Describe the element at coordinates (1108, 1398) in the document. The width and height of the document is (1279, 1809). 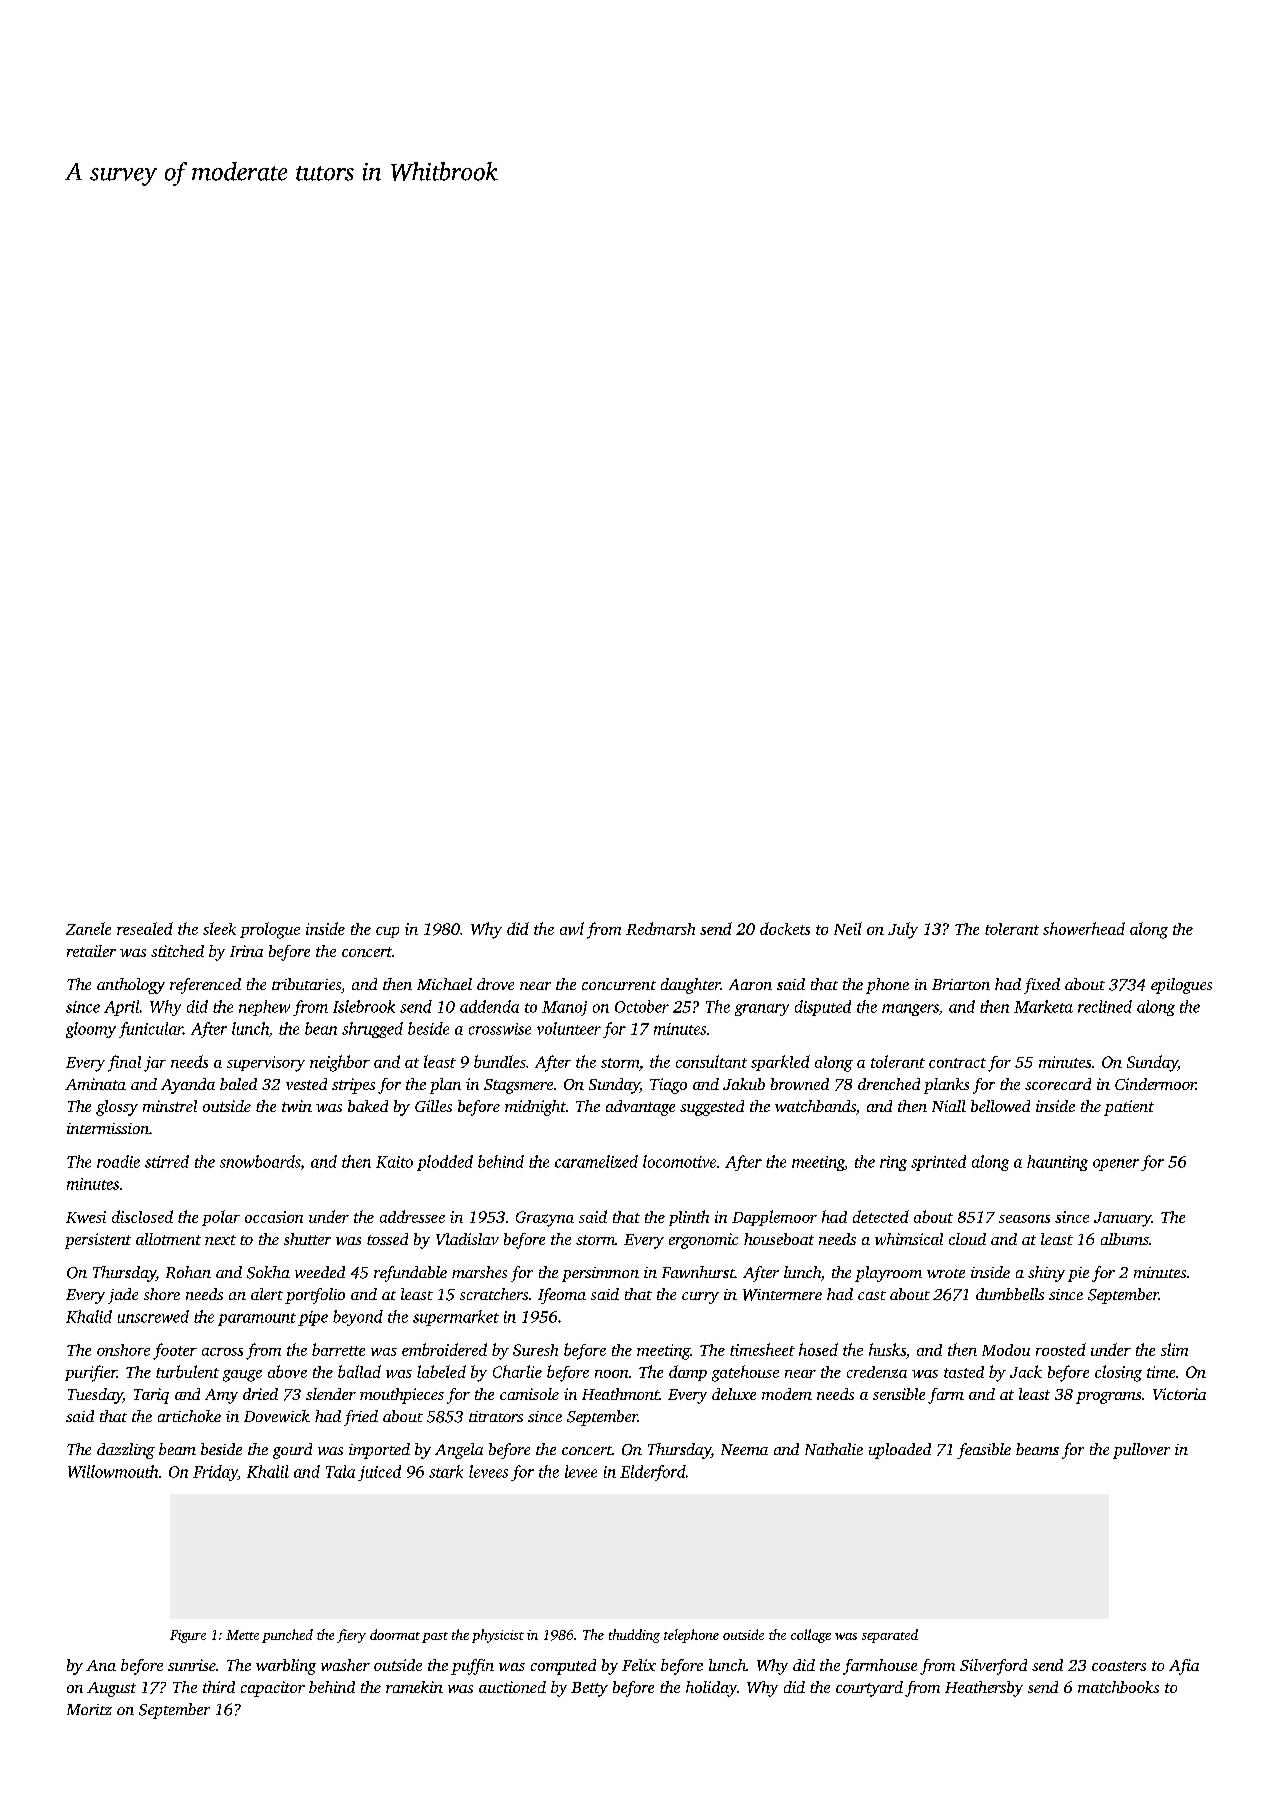
I see `programs` at that location.
